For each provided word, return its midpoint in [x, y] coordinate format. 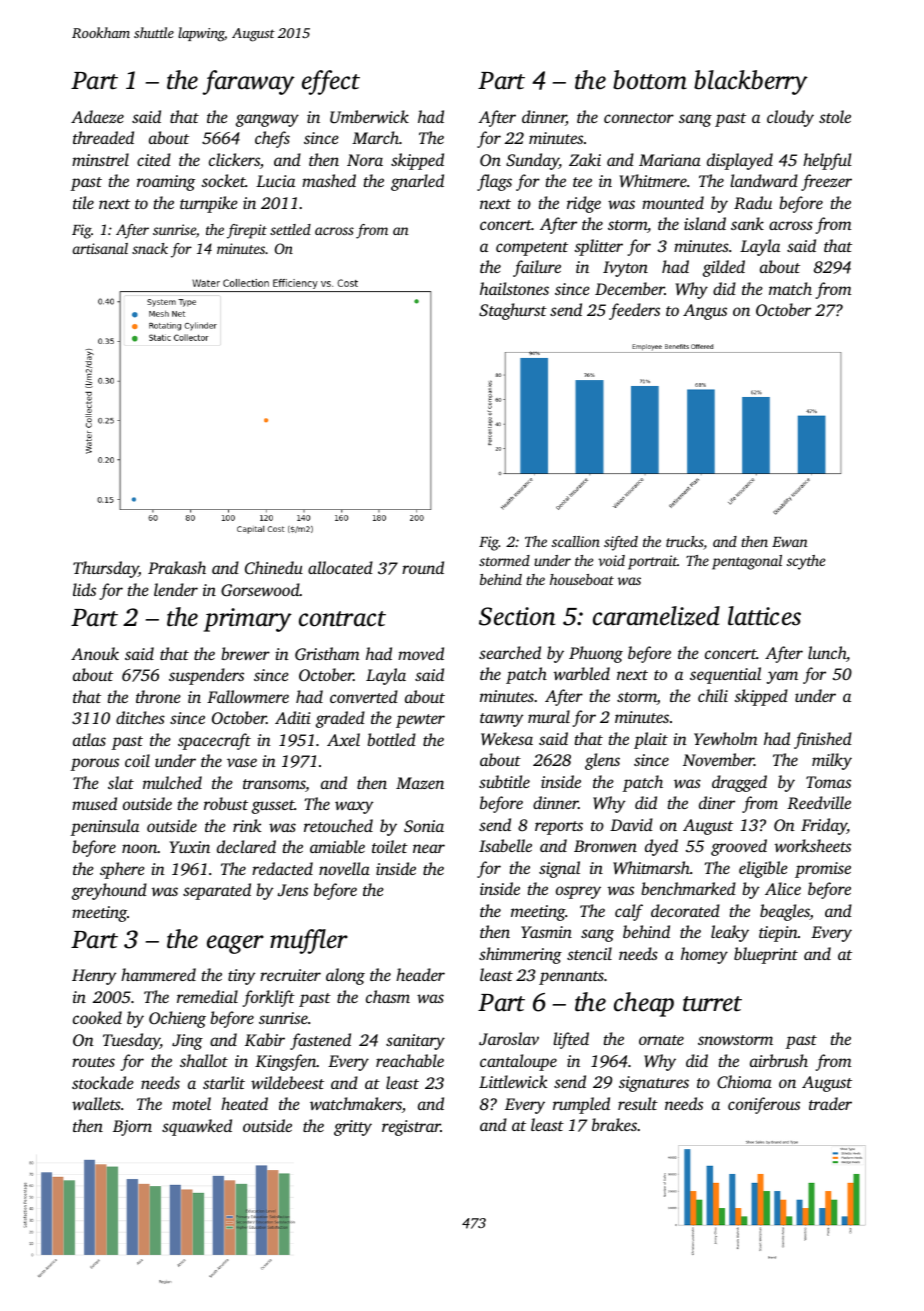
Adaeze [97, 116]
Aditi [293, 717]
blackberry [751, 82]
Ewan [790, 542]
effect [331, 82]
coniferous [764, 1105]
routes [93, 1062]
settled [290, 229]
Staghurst [513, 311]
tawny [501, 720]
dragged [739, 783]
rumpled [581, 1105]
